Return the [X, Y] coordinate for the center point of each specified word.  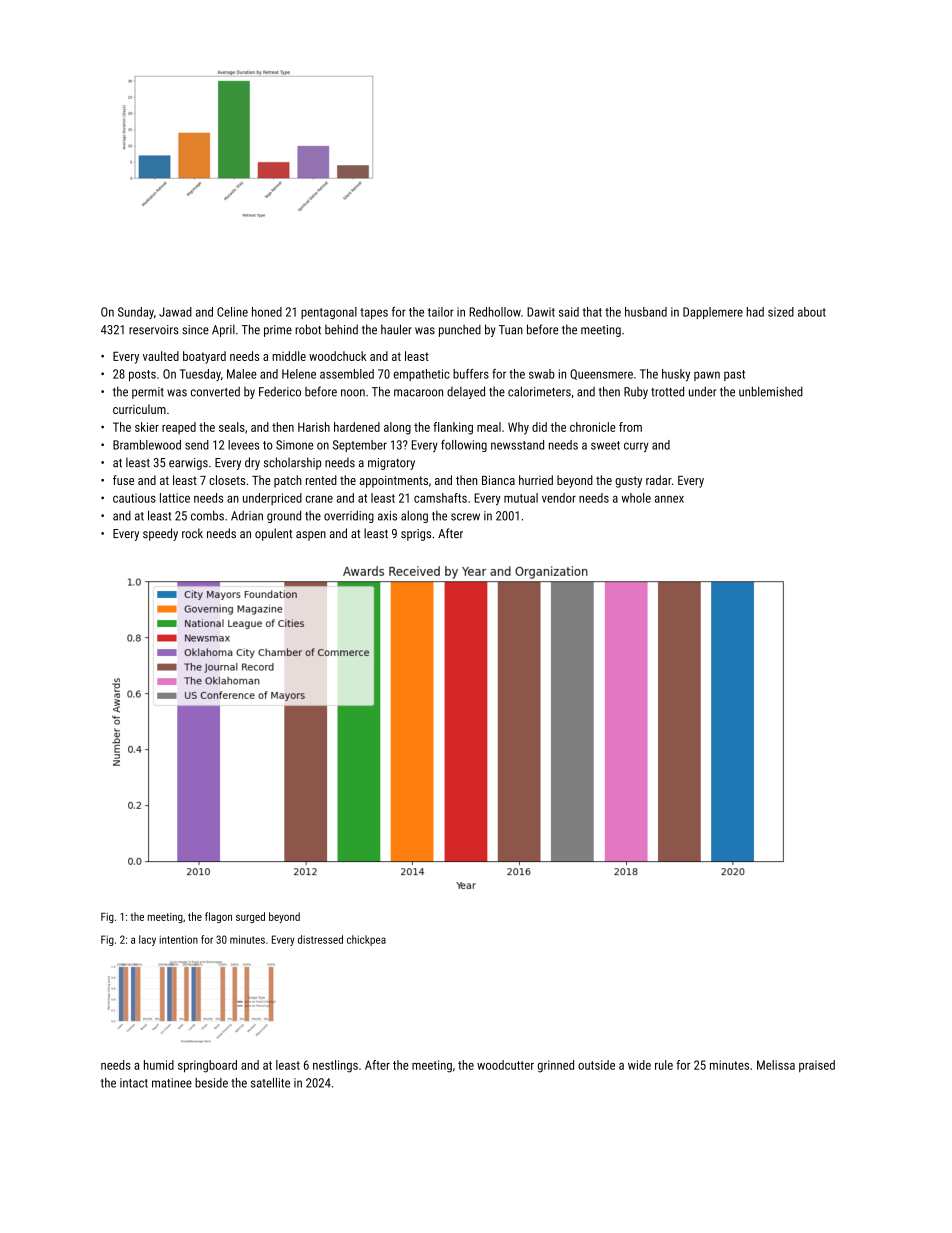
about [812, 312]
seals [232, 427]
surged [250, 917]
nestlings [335, 1066]
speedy [160, 534]
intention [178, 939]
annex [669, 499]
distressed [320, 939]
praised [817, 1066]
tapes [374, 313]
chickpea [366, 940]
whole [636, 498]
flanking [453, 428]
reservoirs [154, 330]
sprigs [416, 535]
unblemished [771, 391]
